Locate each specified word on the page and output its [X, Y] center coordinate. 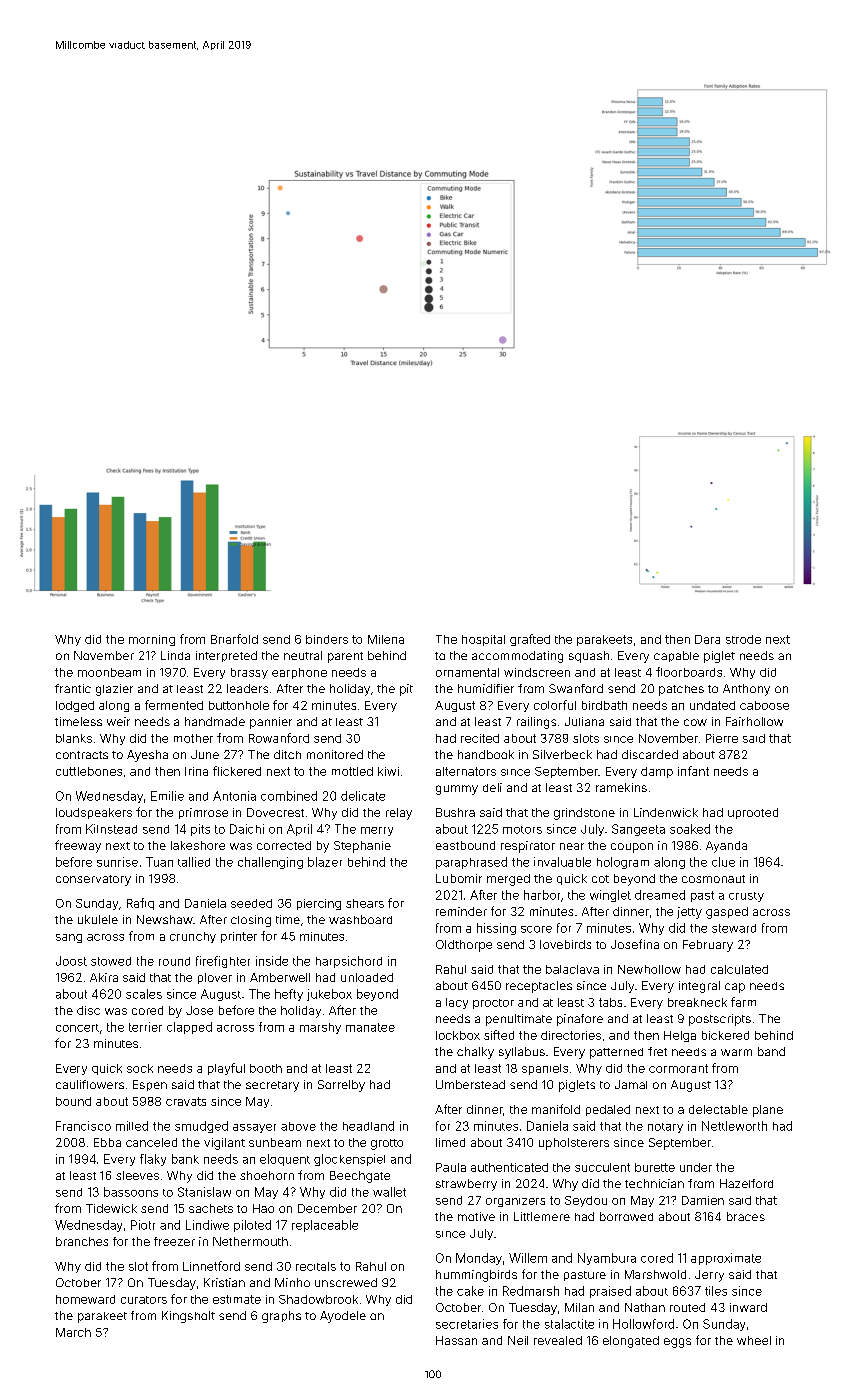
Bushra [455, 812]
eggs [677, 1343]
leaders [247, 688]
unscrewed [346, 1282]
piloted [252, 1226]
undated [712, 705]
